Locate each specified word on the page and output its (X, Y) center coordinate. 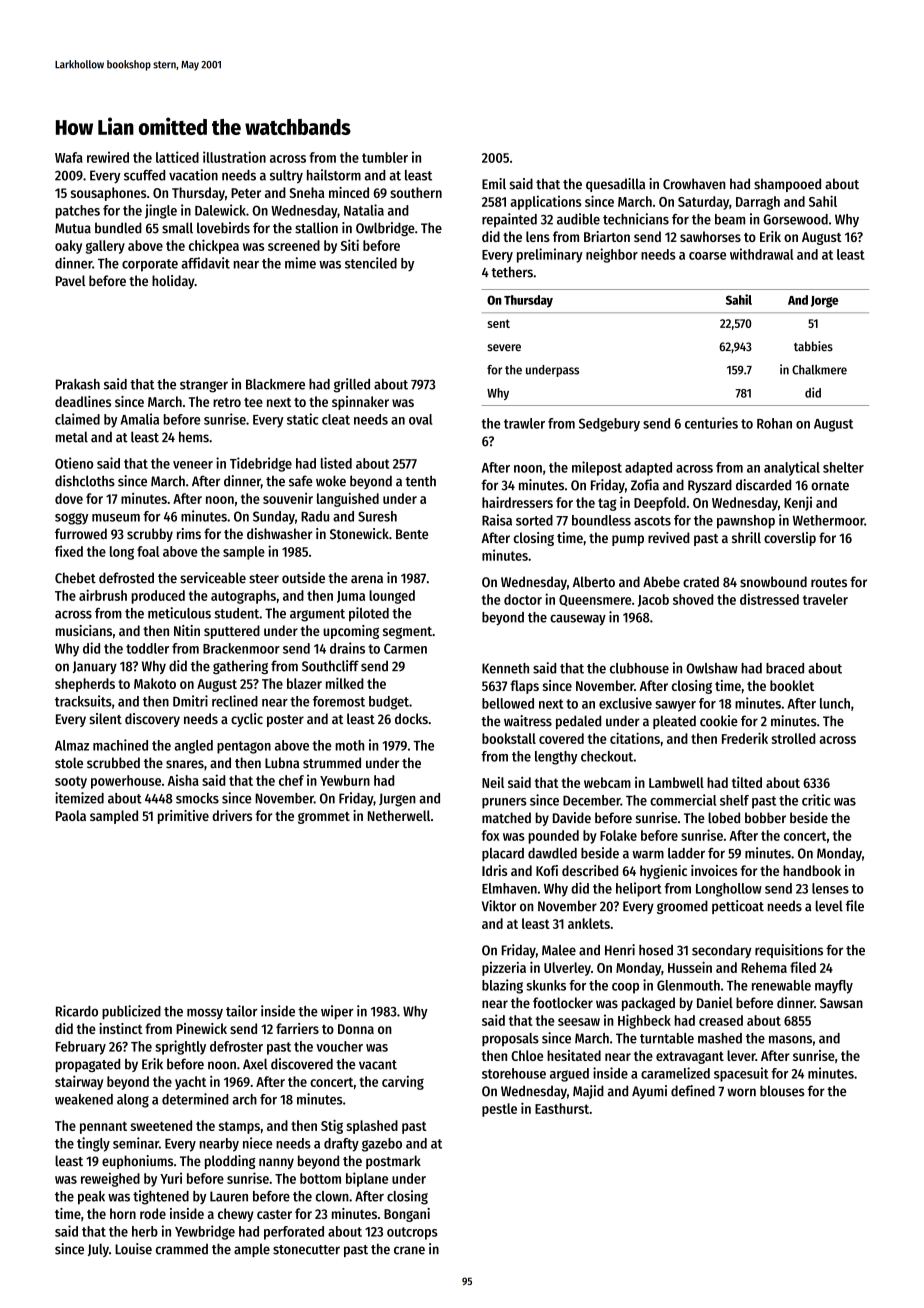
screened (294, 245)
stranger (204, 386)
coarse (707, 256)
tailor (241, 1011)
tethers (512, 272)
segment (407, 633)
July (98, 1250)
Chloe (527, 1055)
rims (189, 533)
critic (816, 800)
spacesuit (741, 1074)
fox (491, 835)
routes (829, 583)
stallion (316, 228)
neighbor (612, 255)
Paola (71, 815)
